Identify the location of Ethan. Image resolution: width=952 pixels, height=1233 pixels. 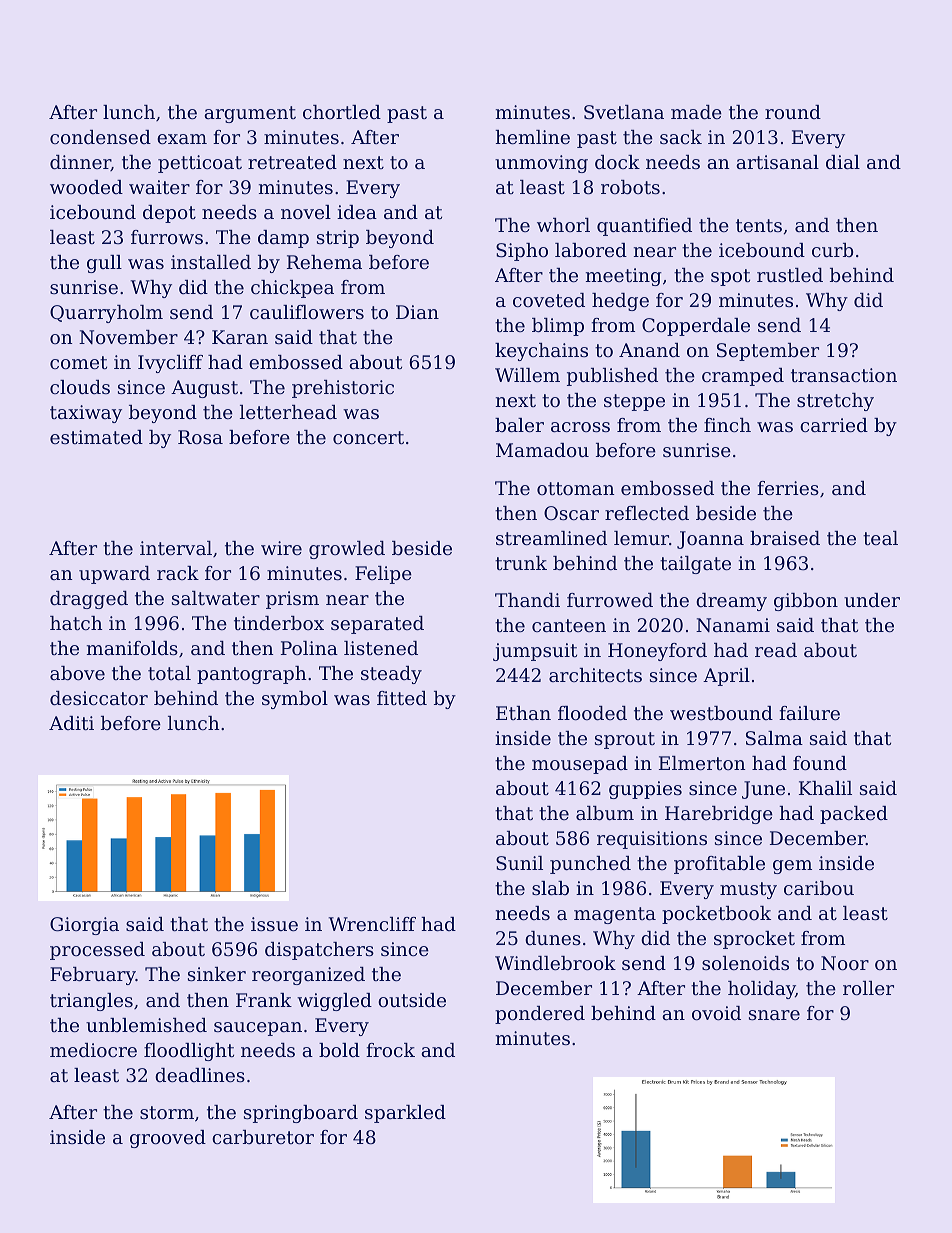
(523, 713).
